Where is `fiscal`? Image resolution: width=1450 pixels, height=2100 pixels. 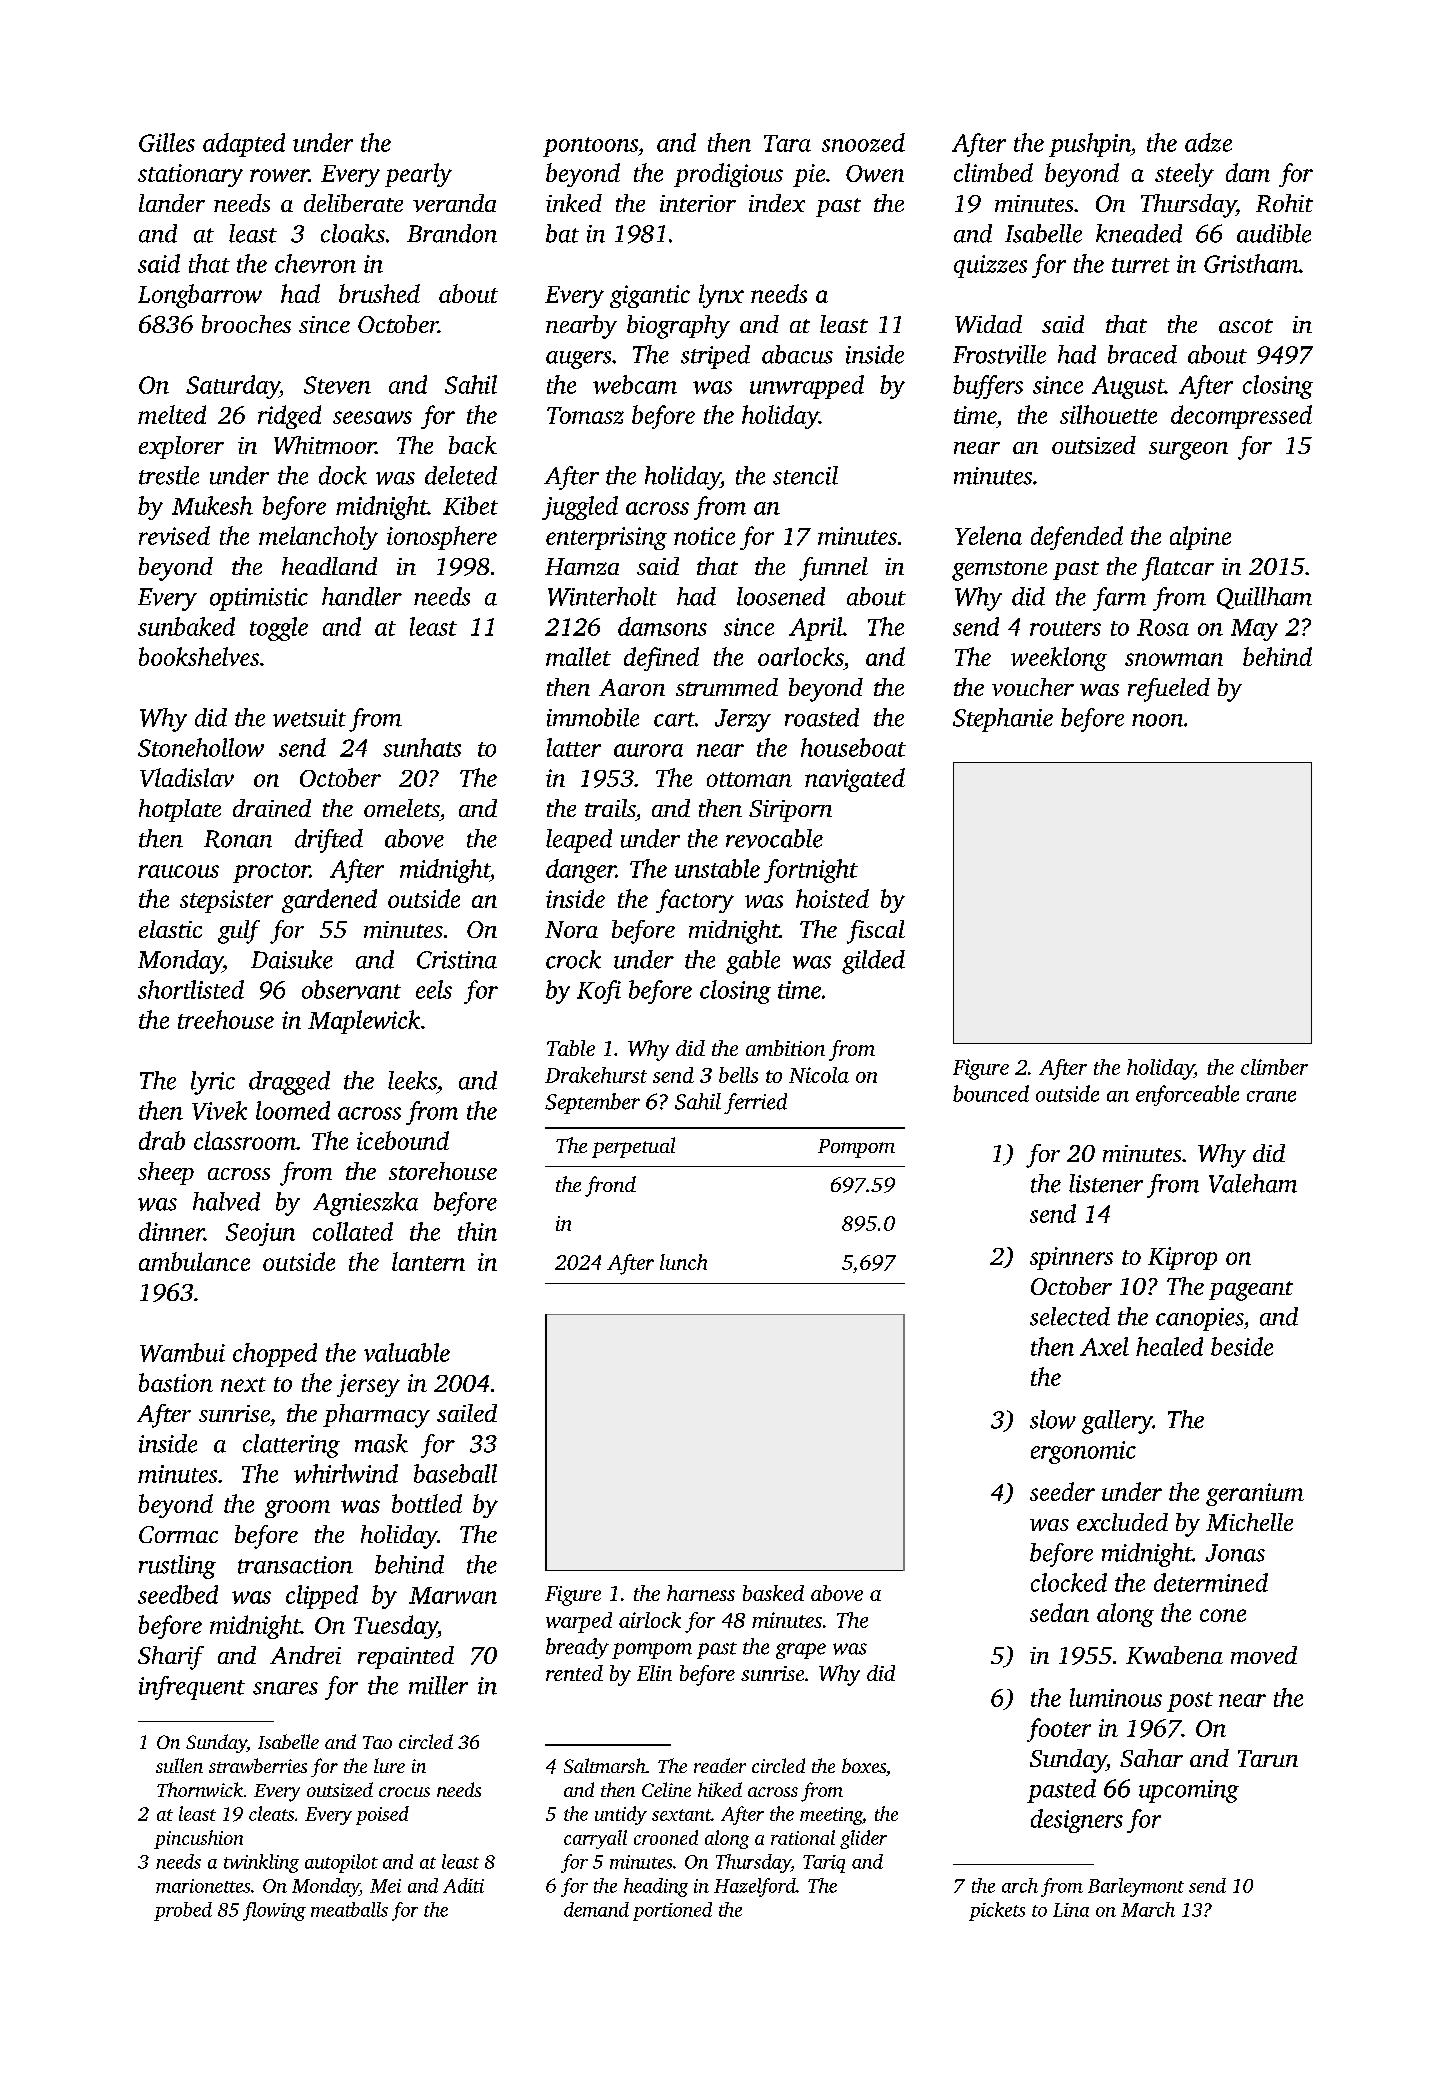 fiscal is located at coordinates (876, 932).
